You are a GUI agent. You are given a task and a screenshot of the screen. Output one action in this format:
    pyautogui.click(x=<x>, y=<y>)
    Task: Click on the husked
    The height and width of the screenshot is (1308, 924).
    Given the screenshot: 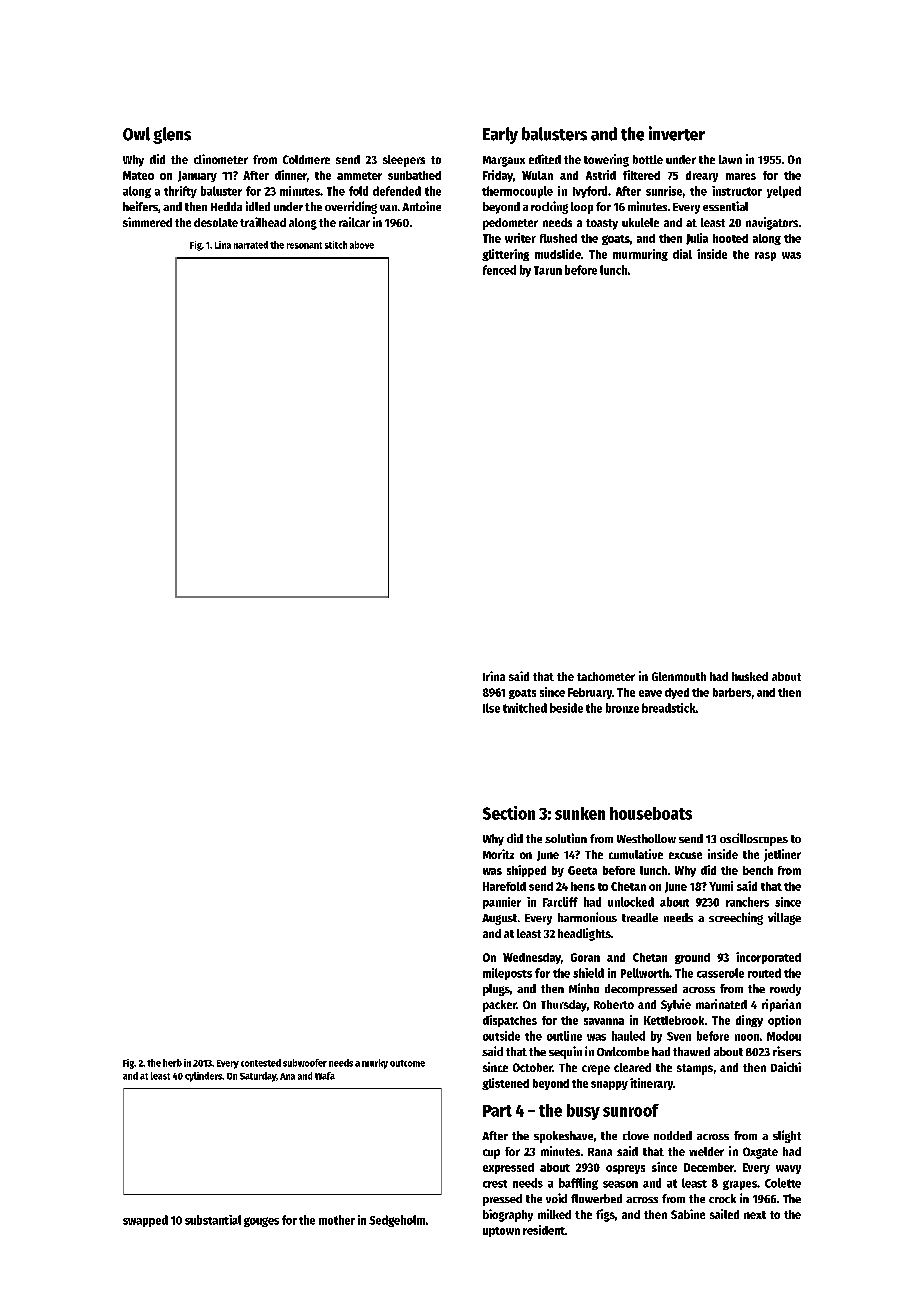 What is the action you would take?
    pyautogui.click(x=750, y=676)
